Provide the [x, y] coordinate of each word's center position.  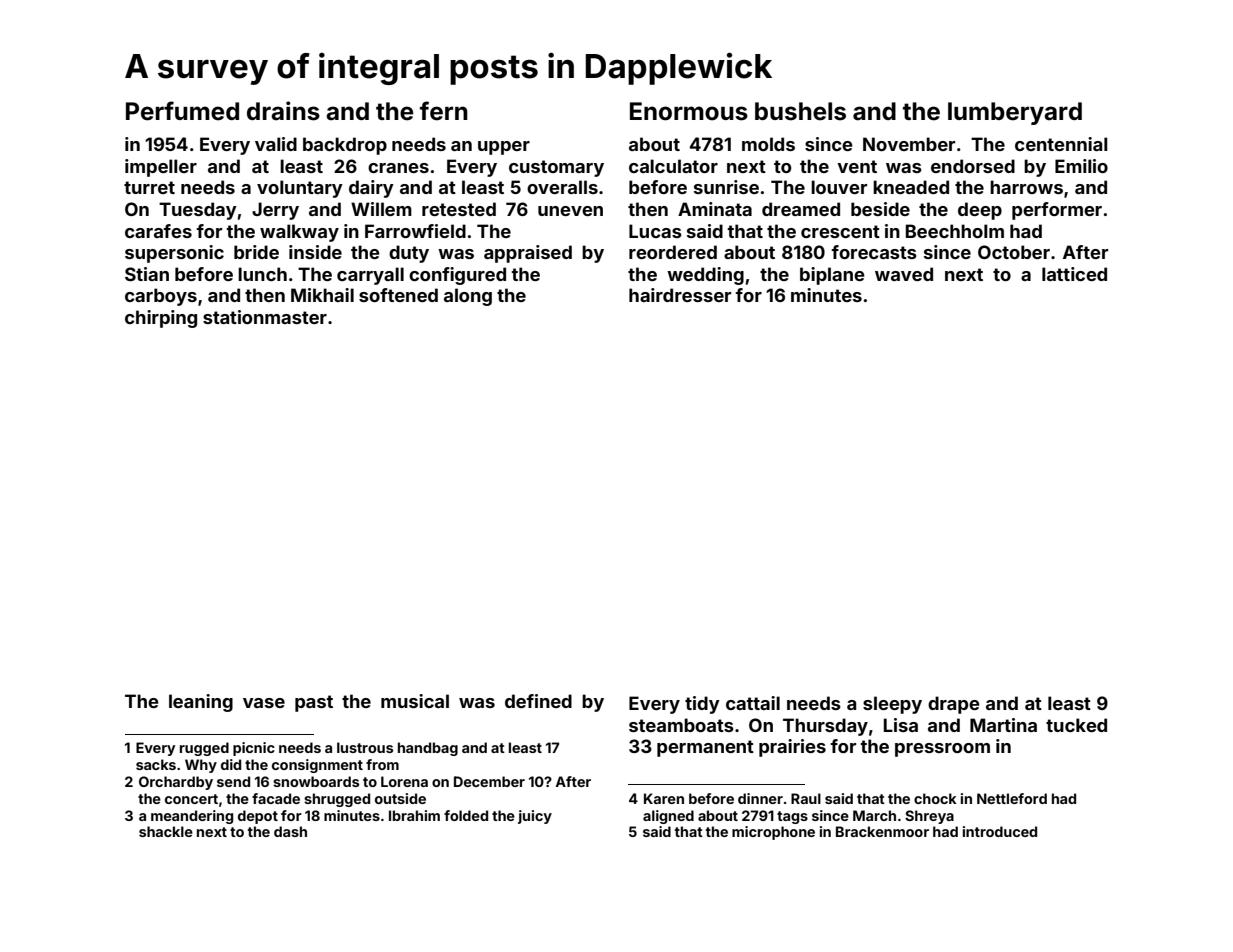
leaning [201, 703]
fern [444, 111]
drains [283, 111]
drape [954, 705]
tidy [702, 705]
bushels [800, 111]
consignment [317, 766]
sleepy [892, 705]
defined [538, 701]
